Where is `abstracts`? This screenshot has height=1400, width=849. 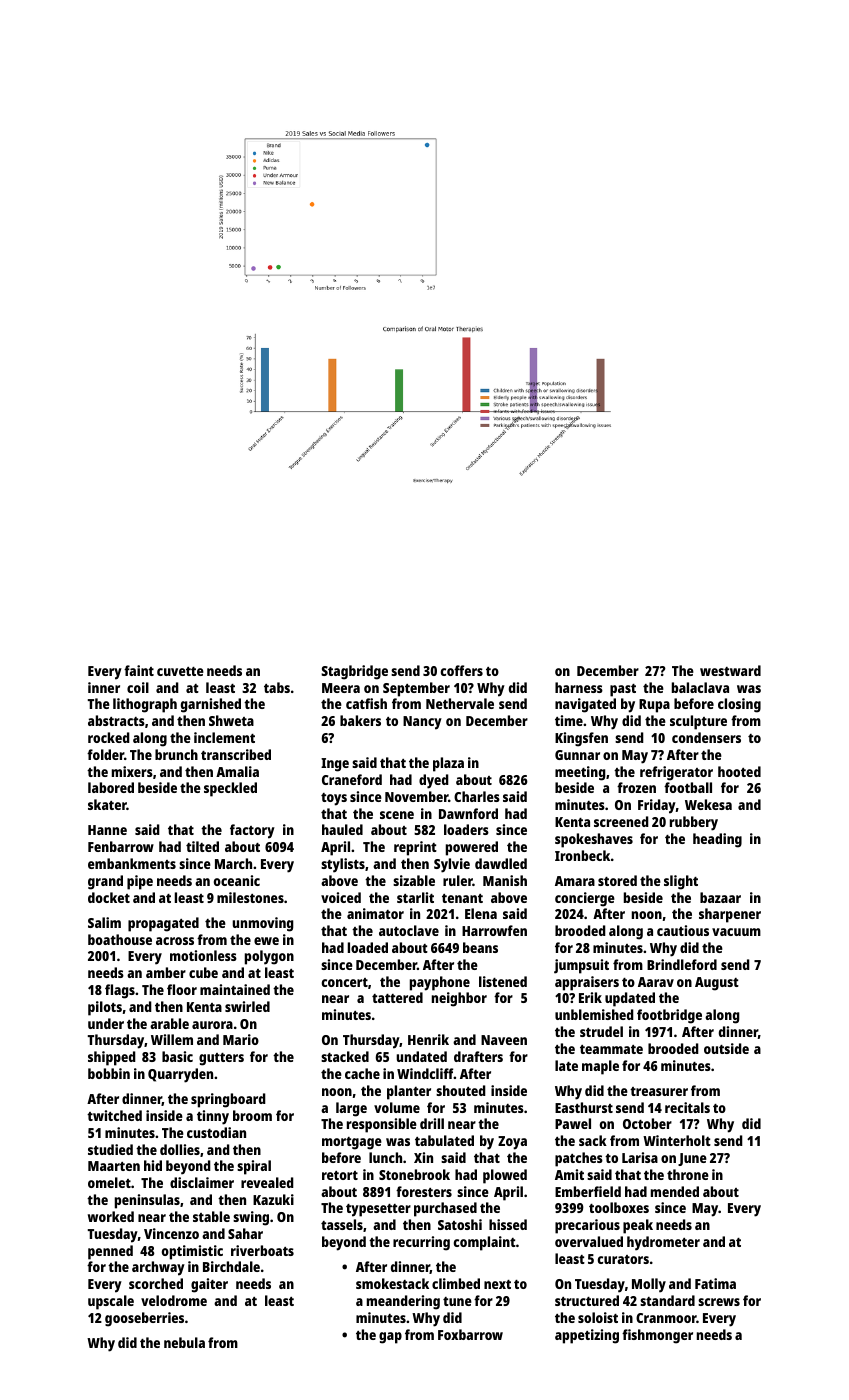 abstracts is located at coordinates (116, 720).
